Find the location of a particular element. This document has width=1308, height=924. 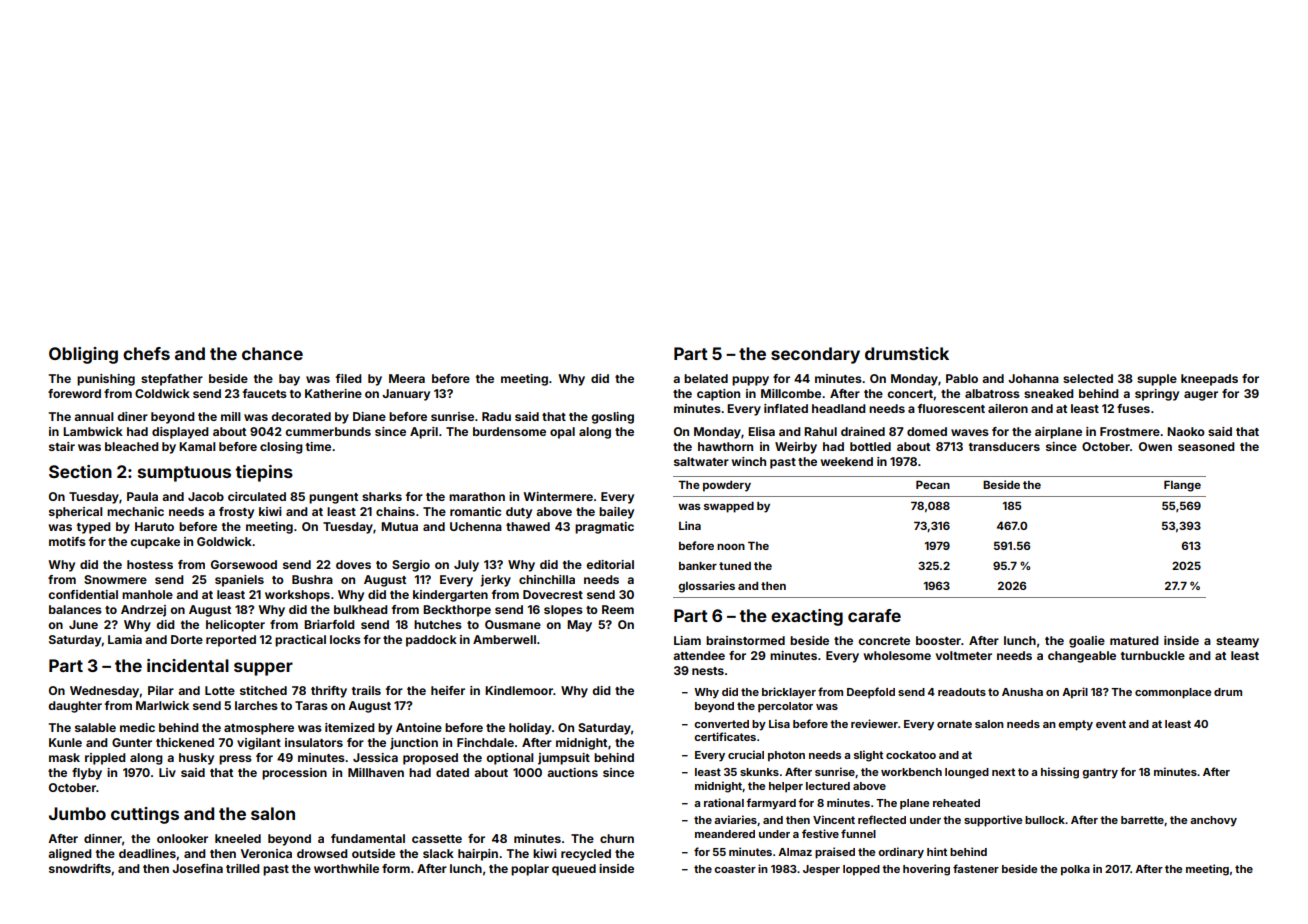

Flange is located at coordinates (1182, 486).
